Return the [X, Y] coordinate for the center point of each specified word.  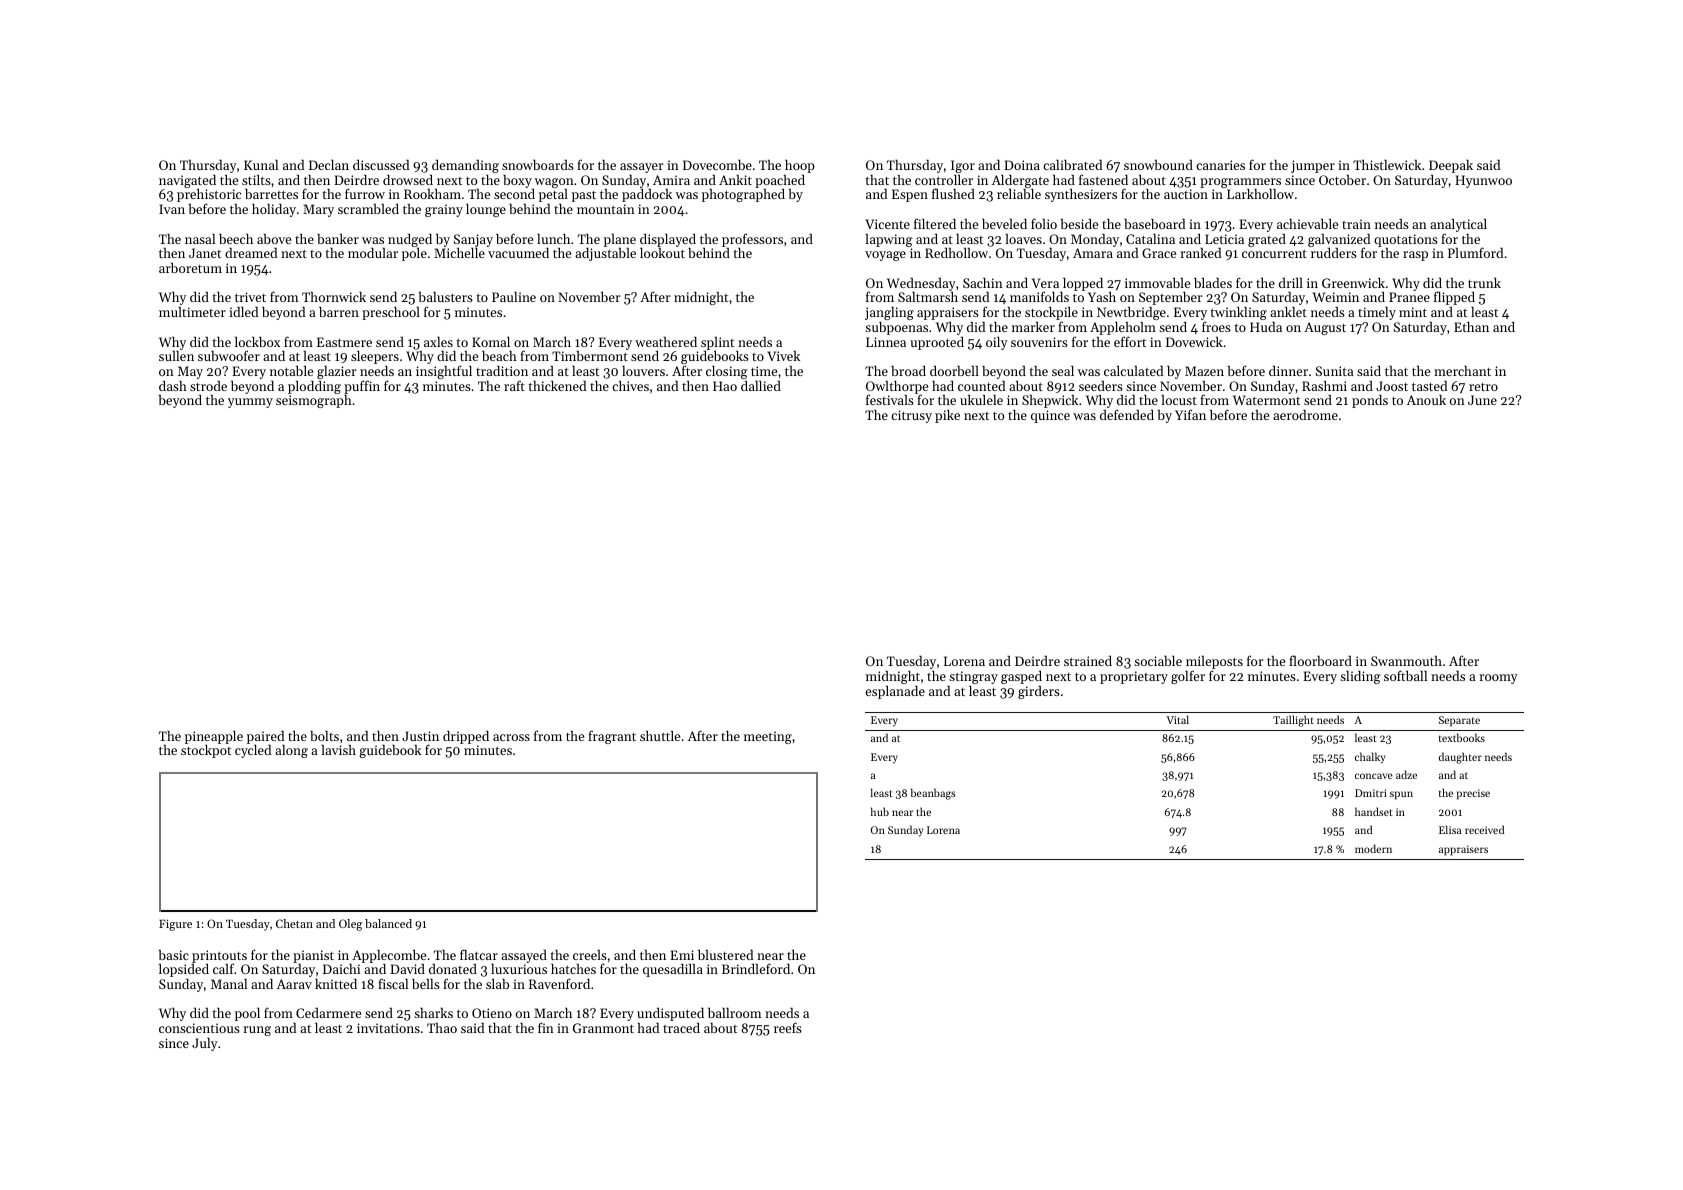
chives [630, 386]
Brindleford [756, 968]
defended [1127, 415]
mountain [606, 209]
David [407, 969]
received [1484, 829]
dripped [466, 737]
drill [1291, 283]
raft [514, 385]
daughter [1460, 758]
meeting [768, 737]
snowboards [538, 165]
